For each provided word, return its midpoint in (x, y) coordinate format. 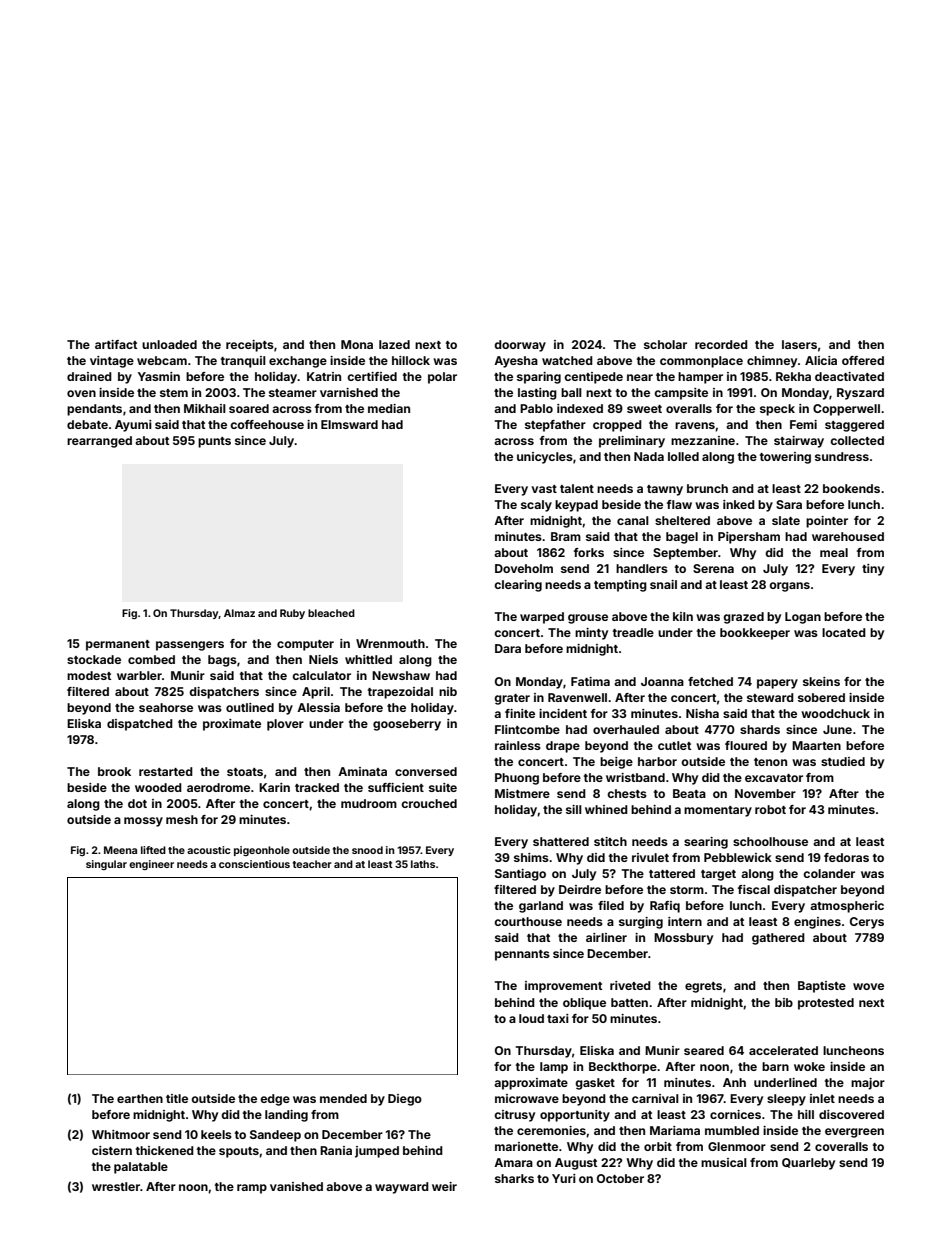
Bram (566, 536)
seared (704, 1050)
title (177, 1098)
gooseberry (407, 725)
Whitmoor (121, 1134)
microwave (527, 1098)
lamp (554, 1068)
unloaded (169, 344)
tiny (873, 570)
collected (857, 440)
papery (777, 684)
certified (372, 376)
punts (214, 442)
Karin (274, 787)
